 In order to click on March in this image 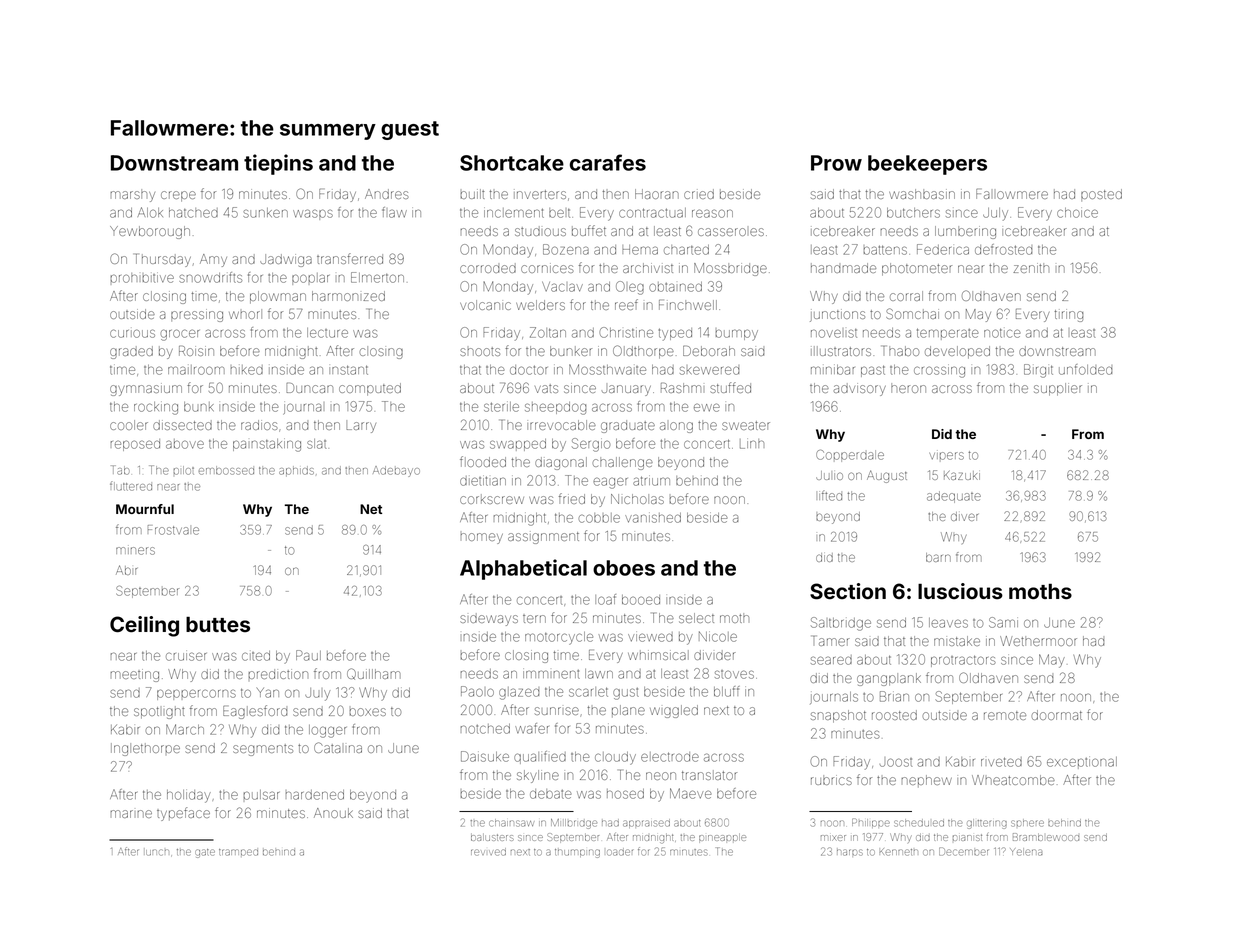, I will do `click(185, 729)`.
